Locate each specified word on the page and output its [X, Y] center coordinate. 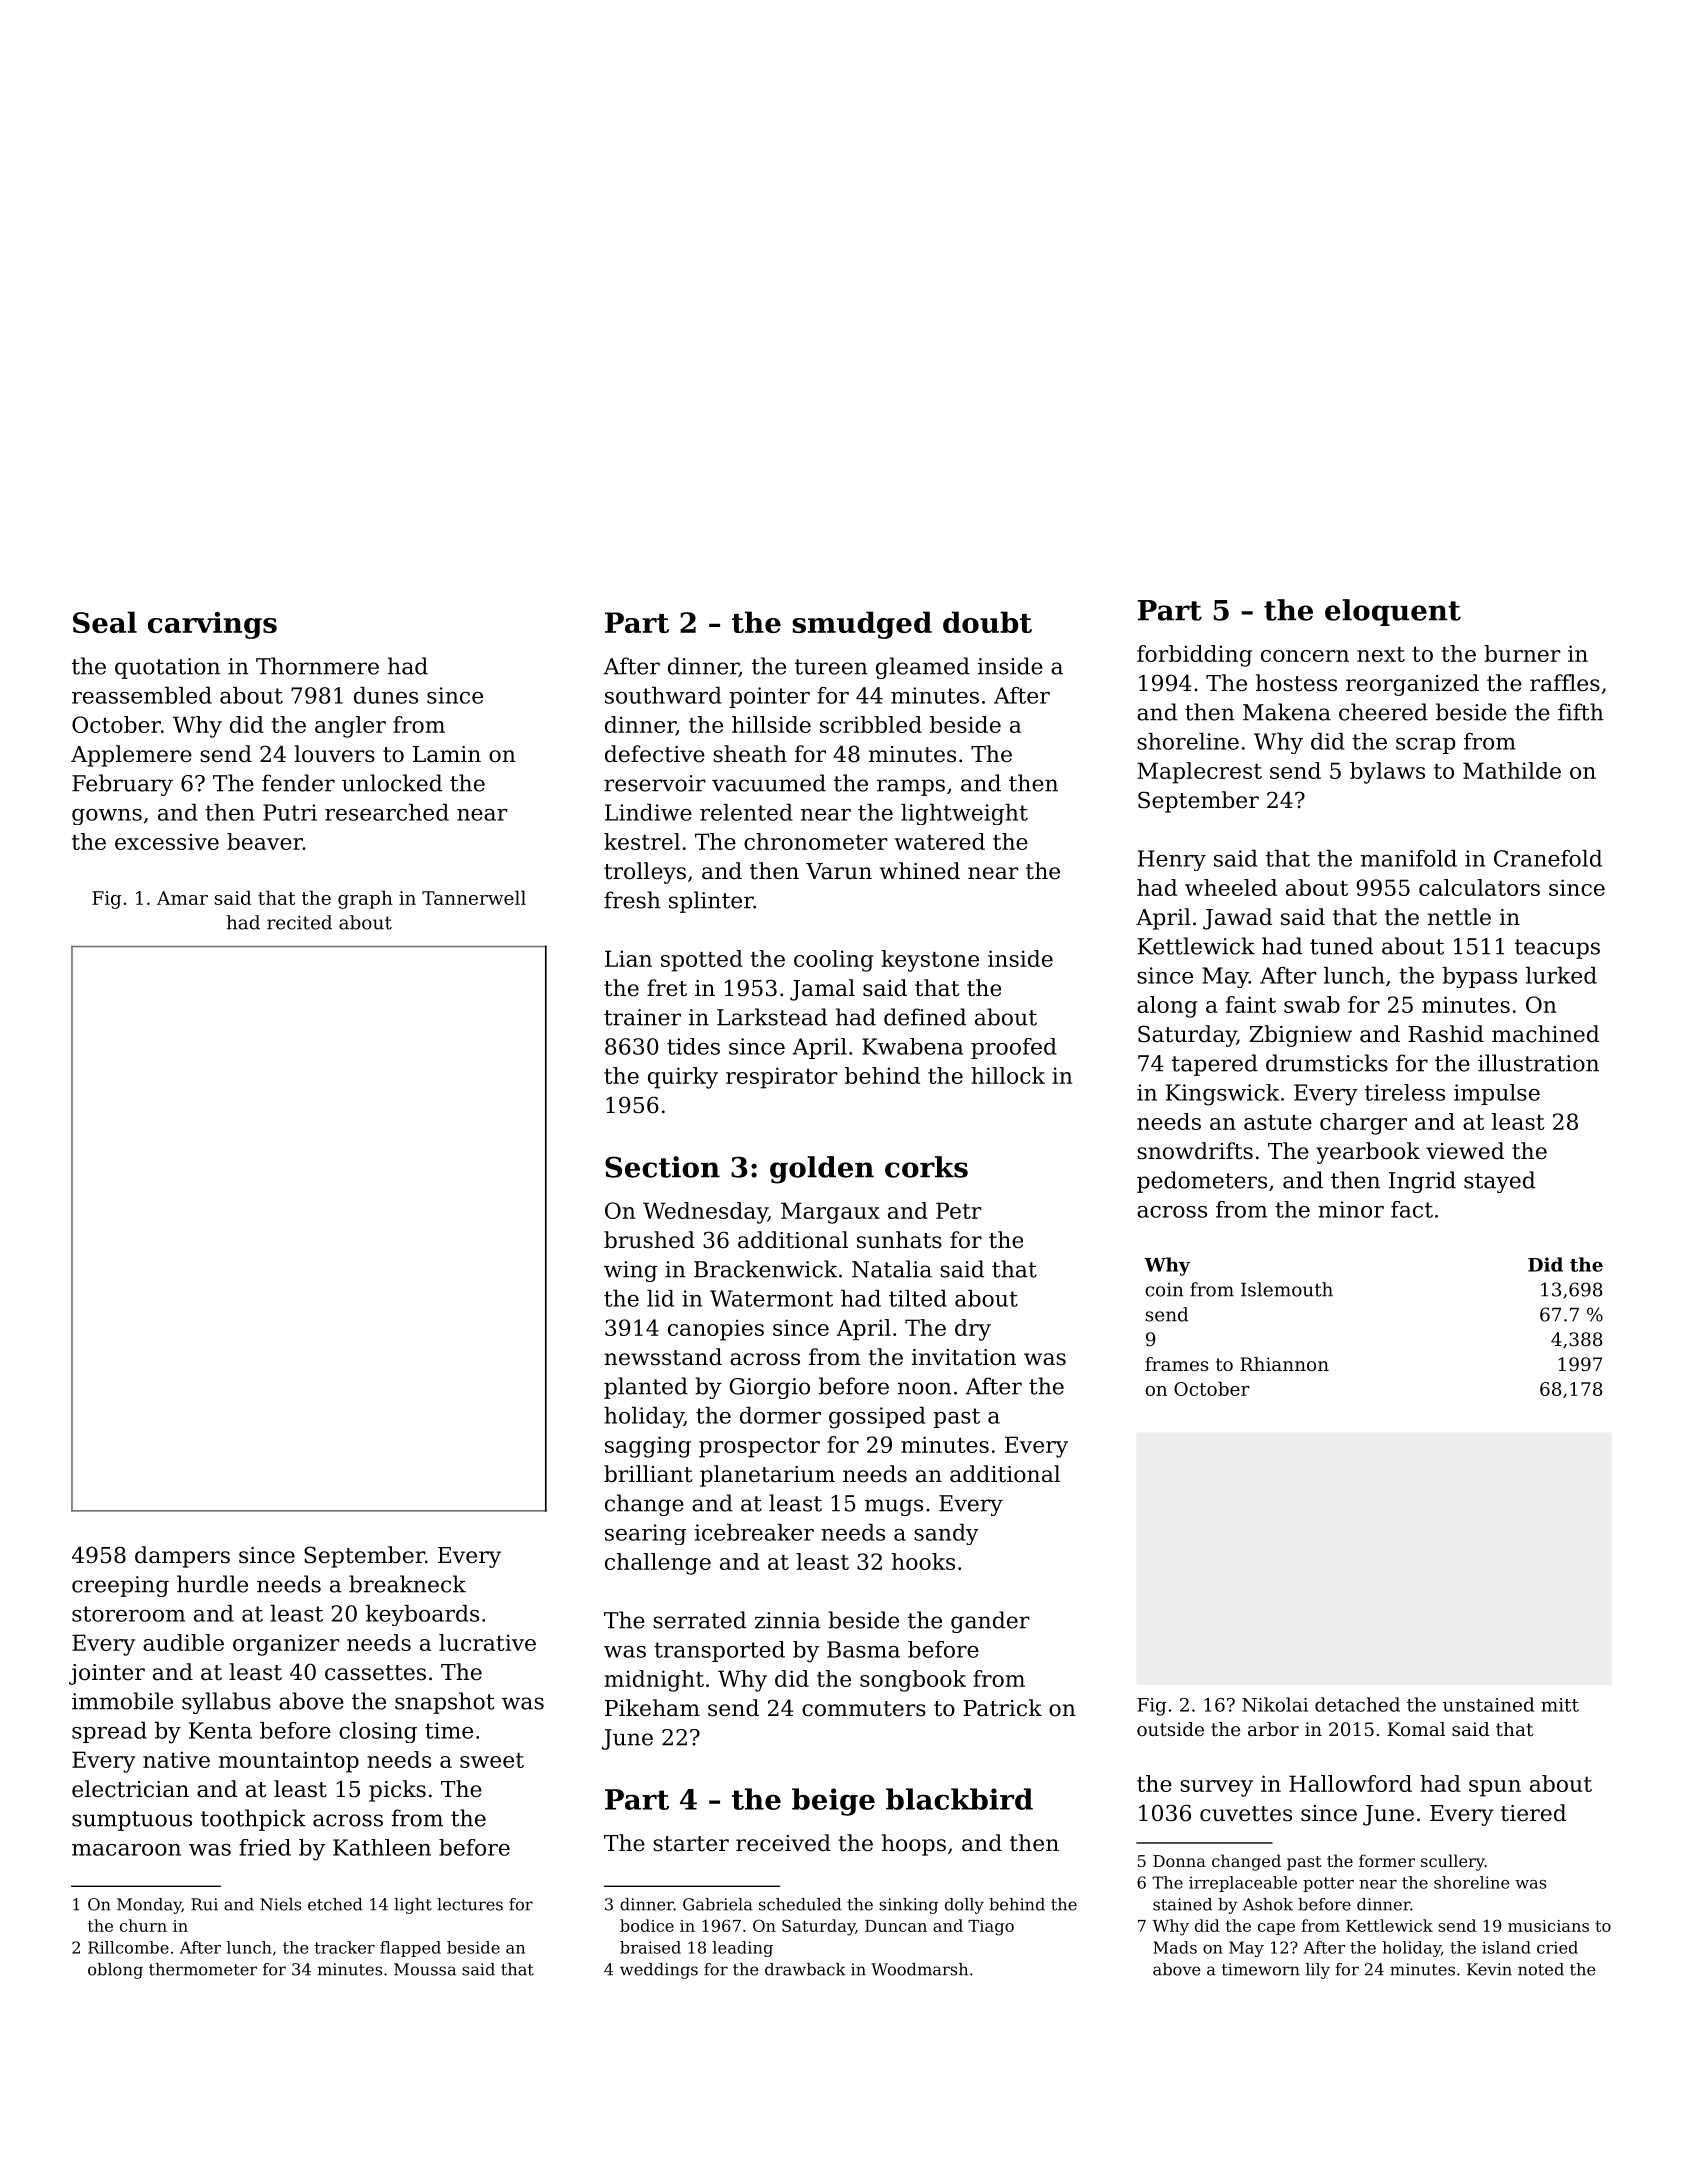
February [122, 785]
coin [1164, 1290]
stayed [1499, 1182]
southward [663, 695]
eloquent [1393, 612]
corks [926, 1167]
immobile [122, 1701]
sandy [946, 1534]
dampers [182, 1557]
